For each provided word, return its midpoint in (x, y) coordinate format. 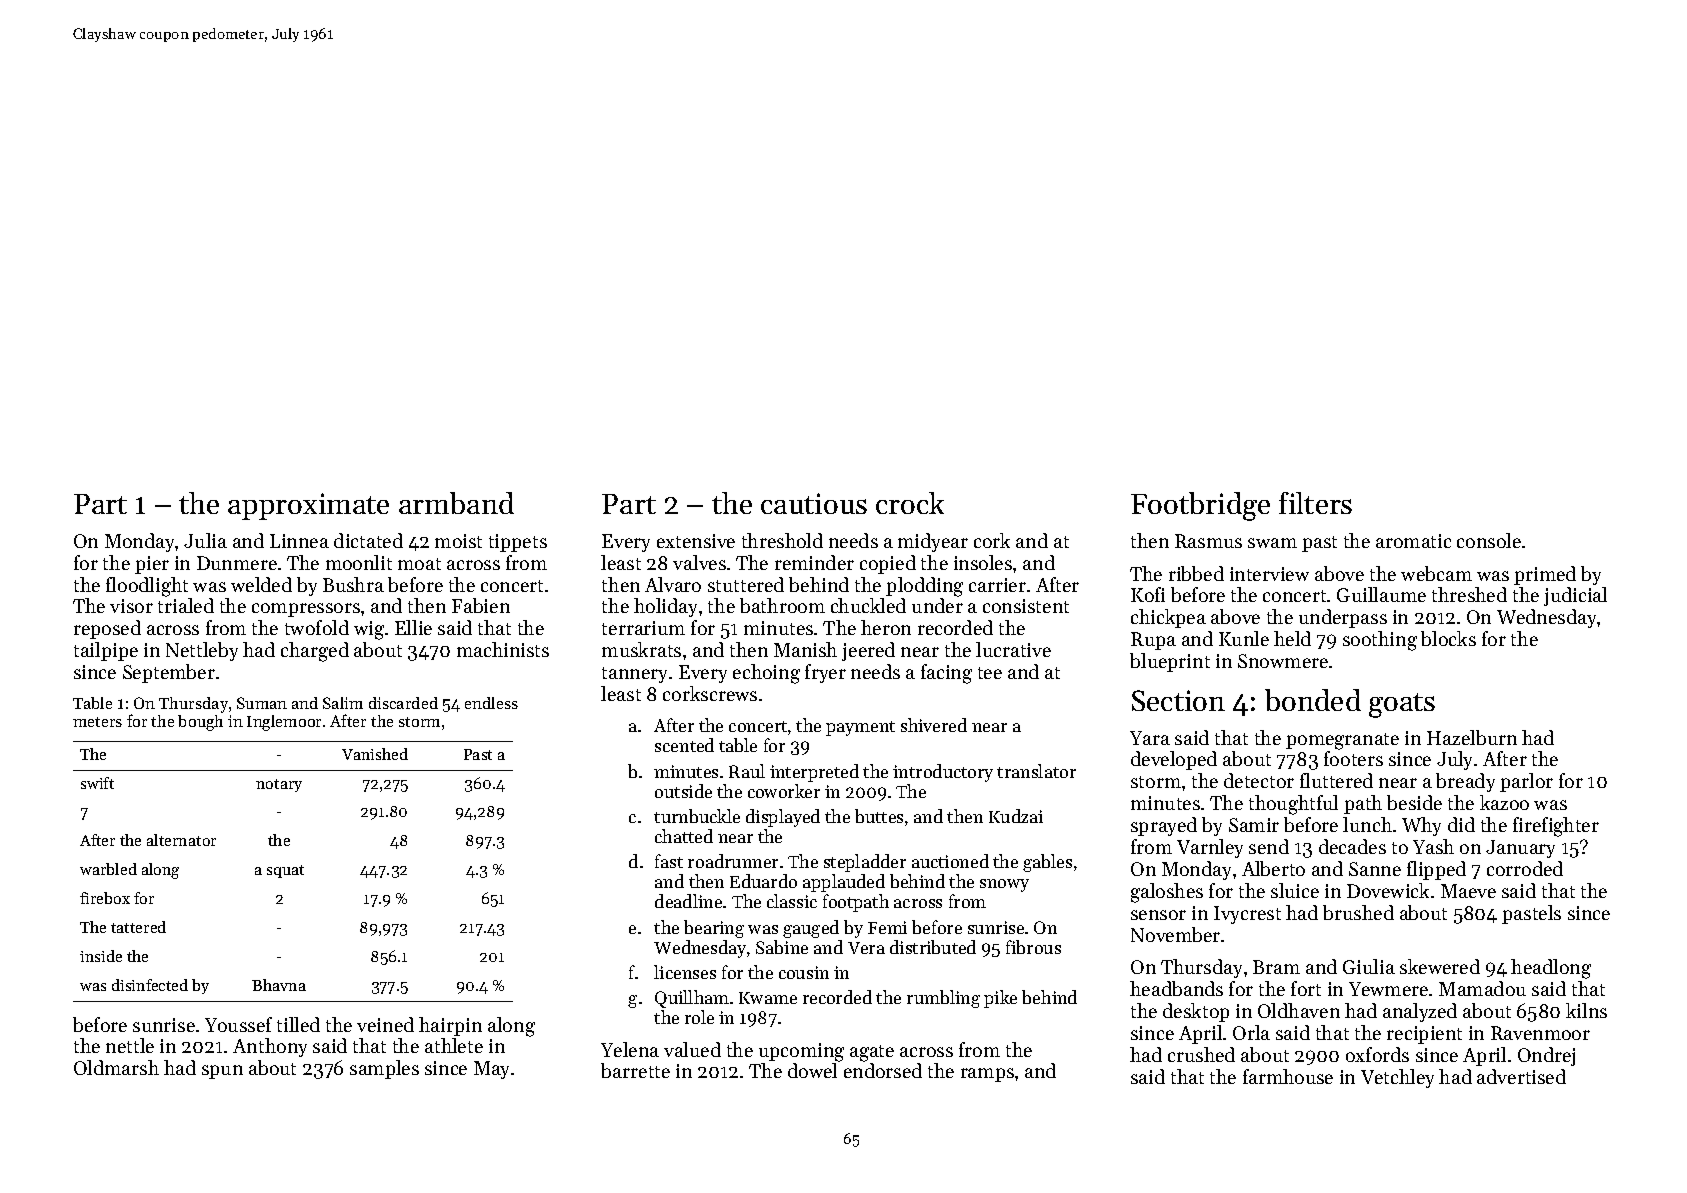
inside (101, 956)
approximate (308, 506)
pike (1000, 999)
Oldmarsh (116, 1067)
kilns (1586, 1010)
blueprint (1170, 662)
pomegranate (1342, 741)
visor (131, 606)
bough (200, 723)
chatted (684, 836)
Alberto (1273, 868)
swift (97, 783)
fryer (825, 673)
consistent (1026, 606)
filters (1315, 503)
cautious (814, 503)
